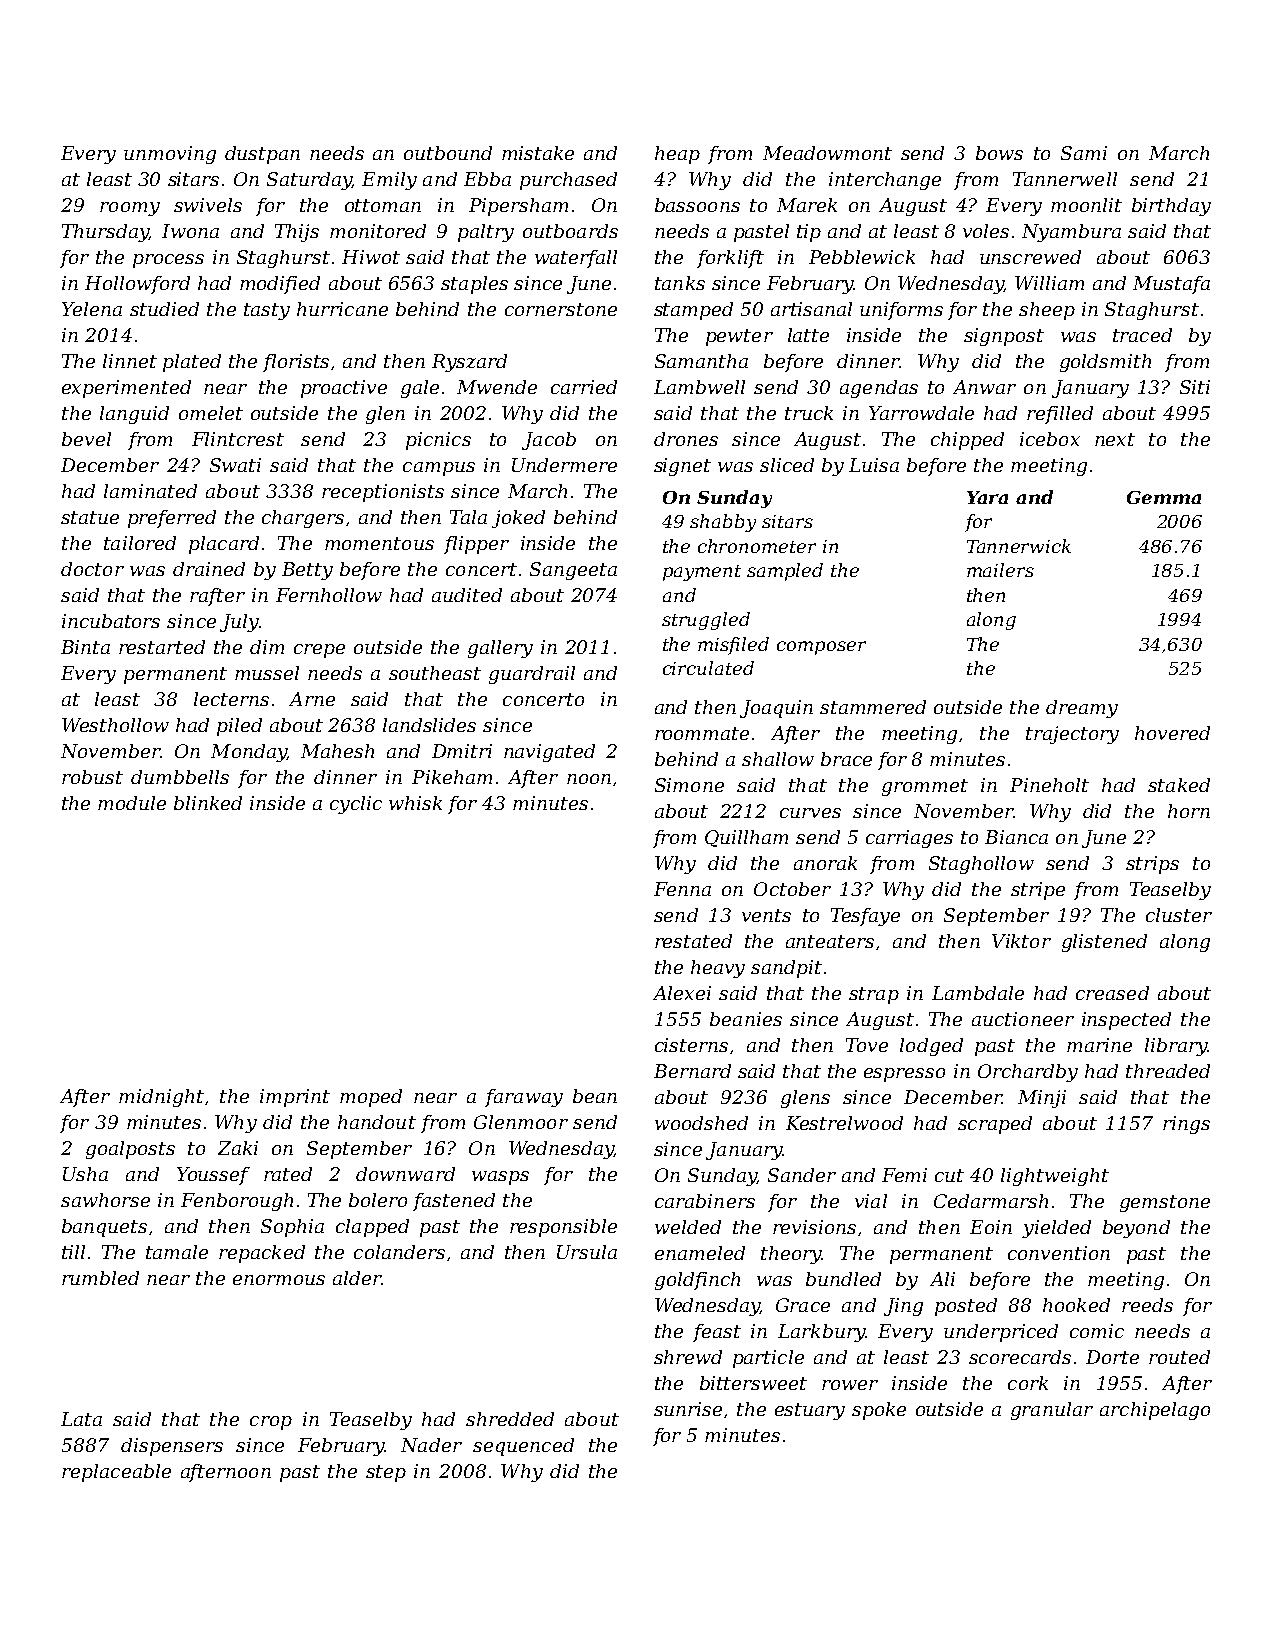 Image resolution: width=1272 pixels, height=1646 pixels. I want to click on Binta, so click(85, 647).
